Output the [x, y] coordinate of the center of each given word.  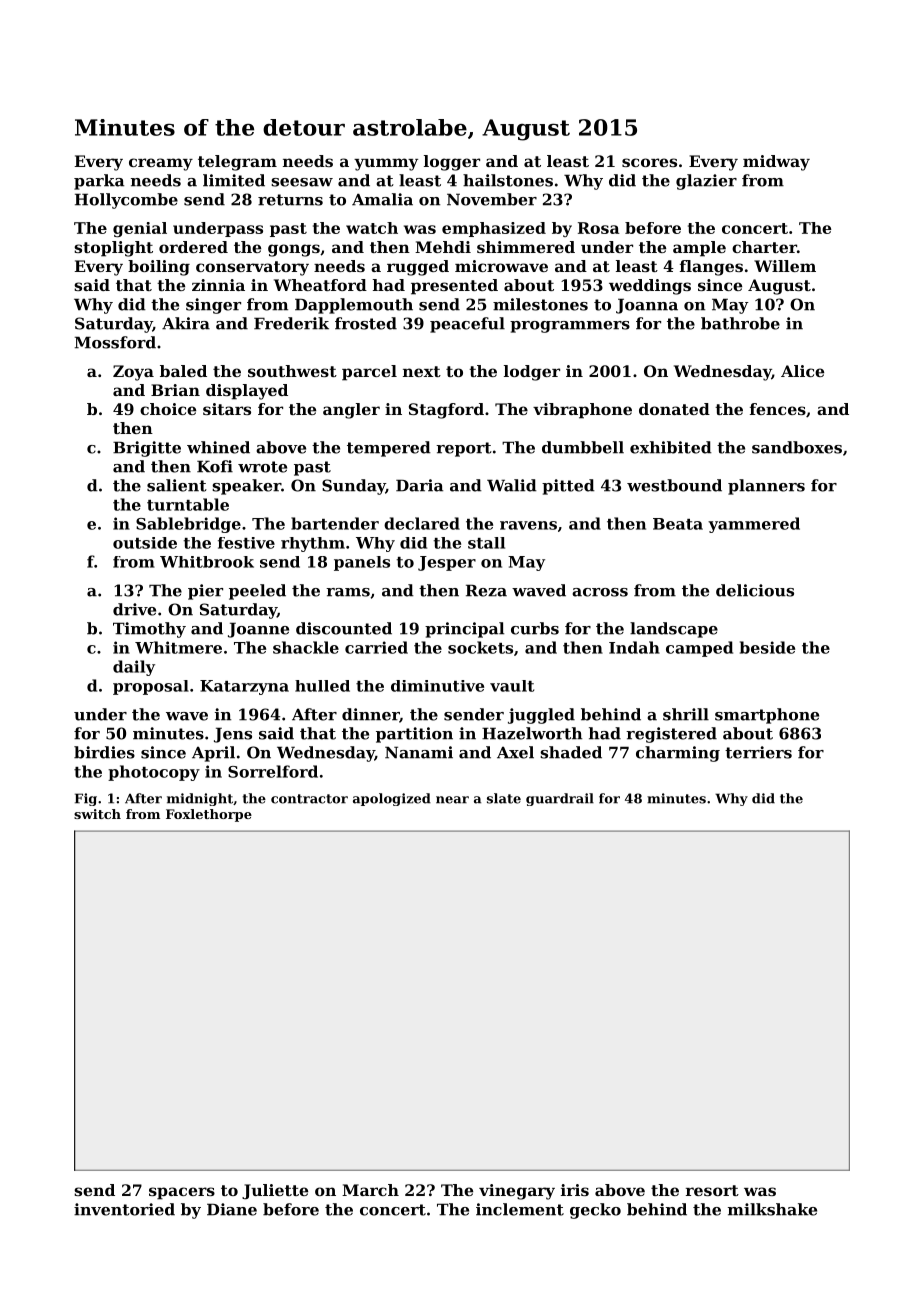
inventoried [124, 1209]
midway [776, 163]
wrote [262, 467]
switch [97, 814]
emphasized [494, 229]
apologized [392, 799]
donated [674, 409]
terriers [758, 752]
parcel [369, 373]
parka [99, 182]
